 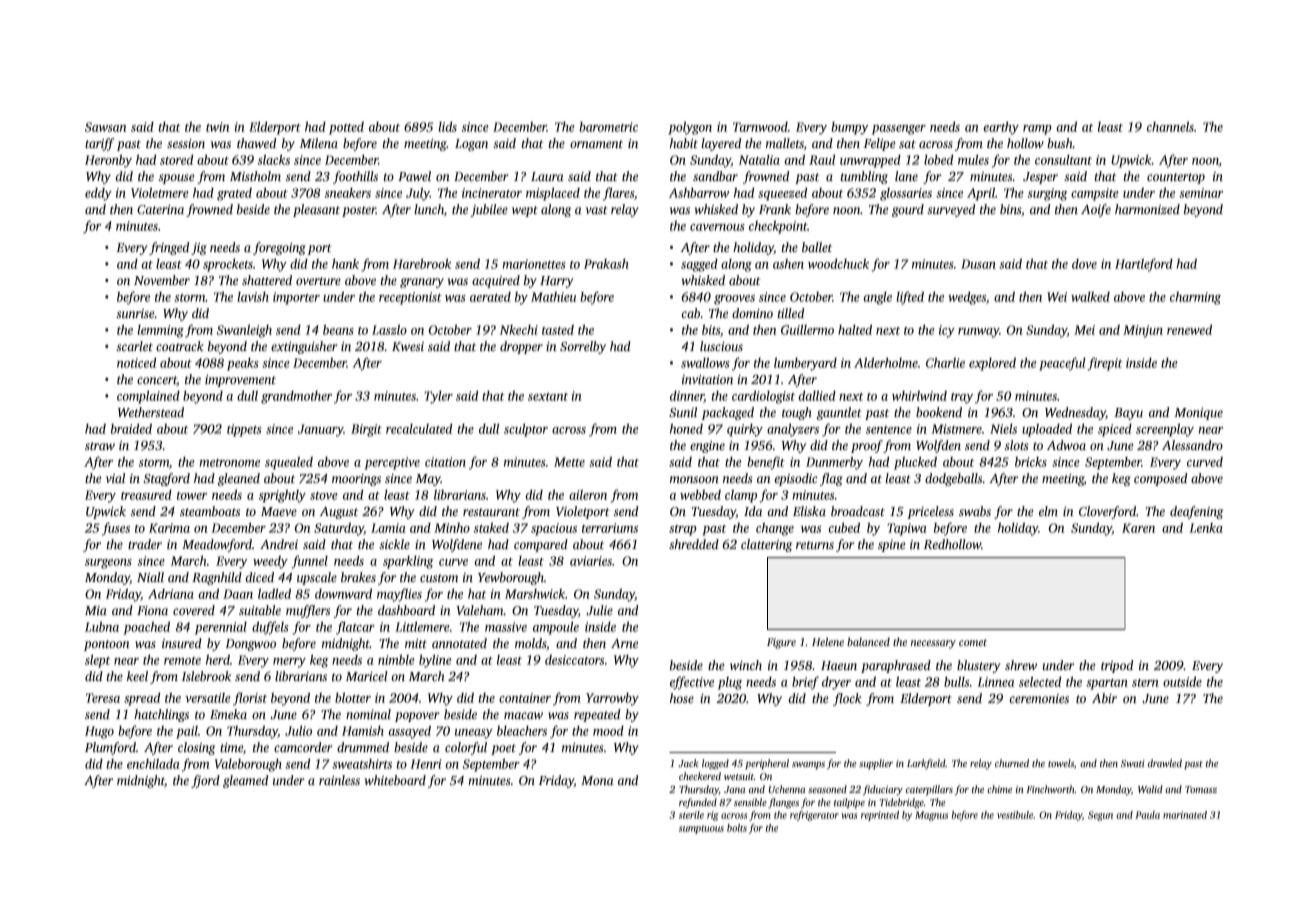 What do you see at coordinates (196, 748) in the image?
I see `closing` at bounding box center [196, 748].
